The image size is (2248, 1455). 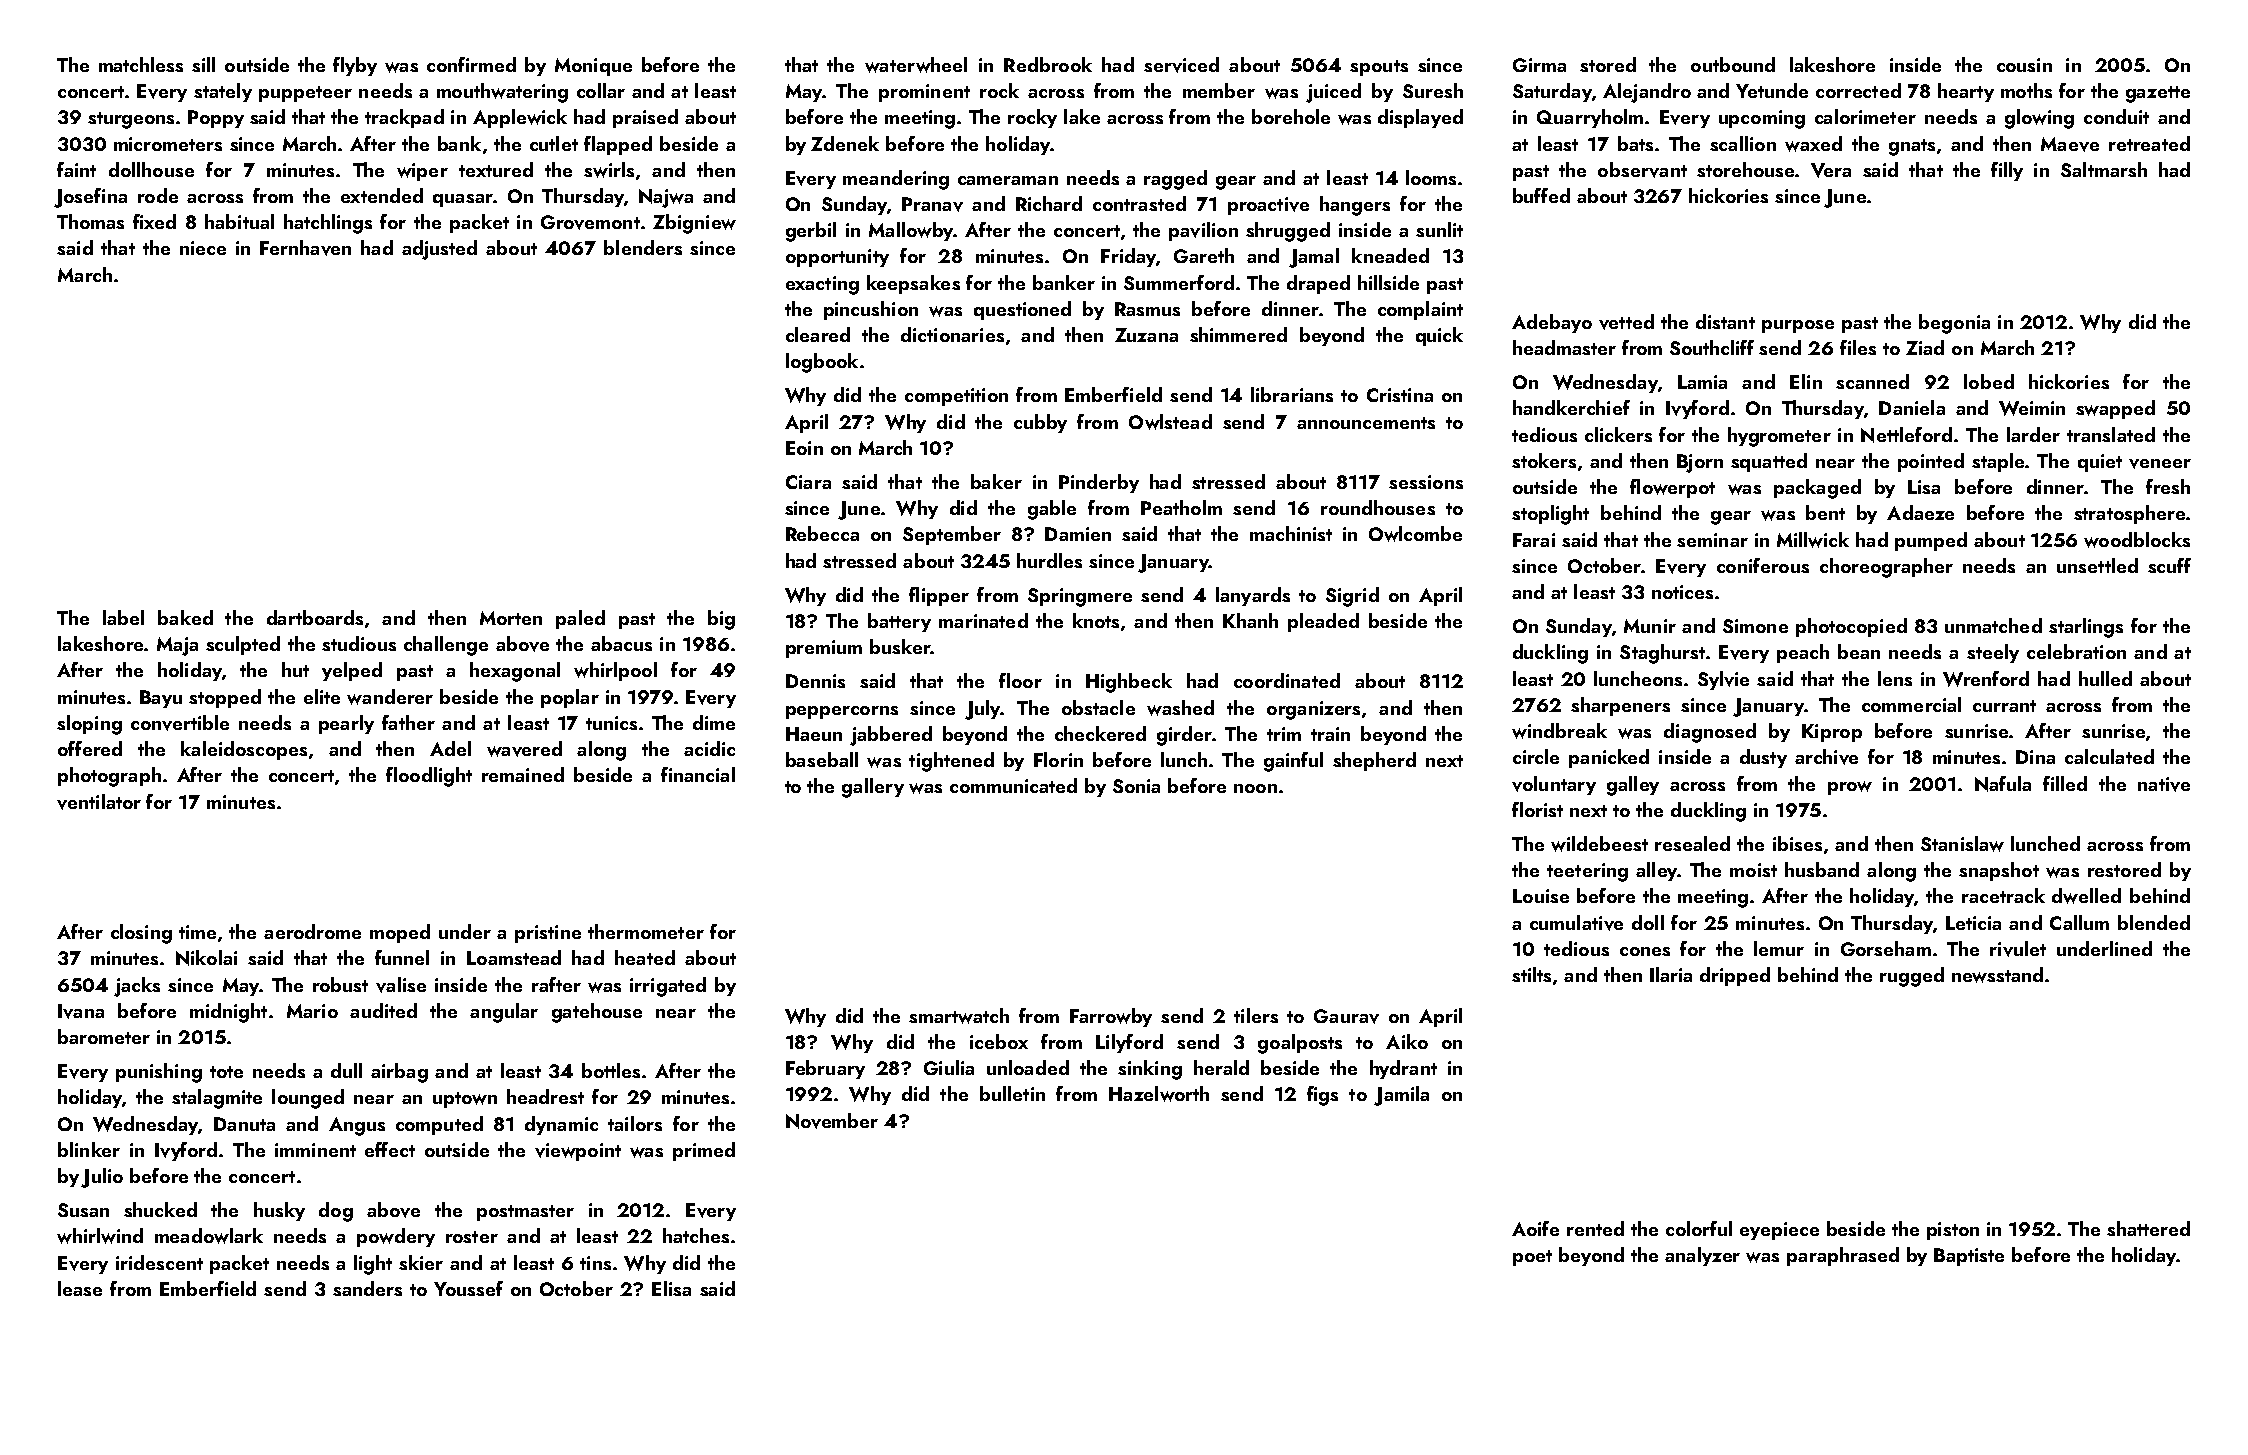 What do you see at coordinates (578, 1152) in the image?
I see `viewpoint` at bounding box center [578, 1152].
